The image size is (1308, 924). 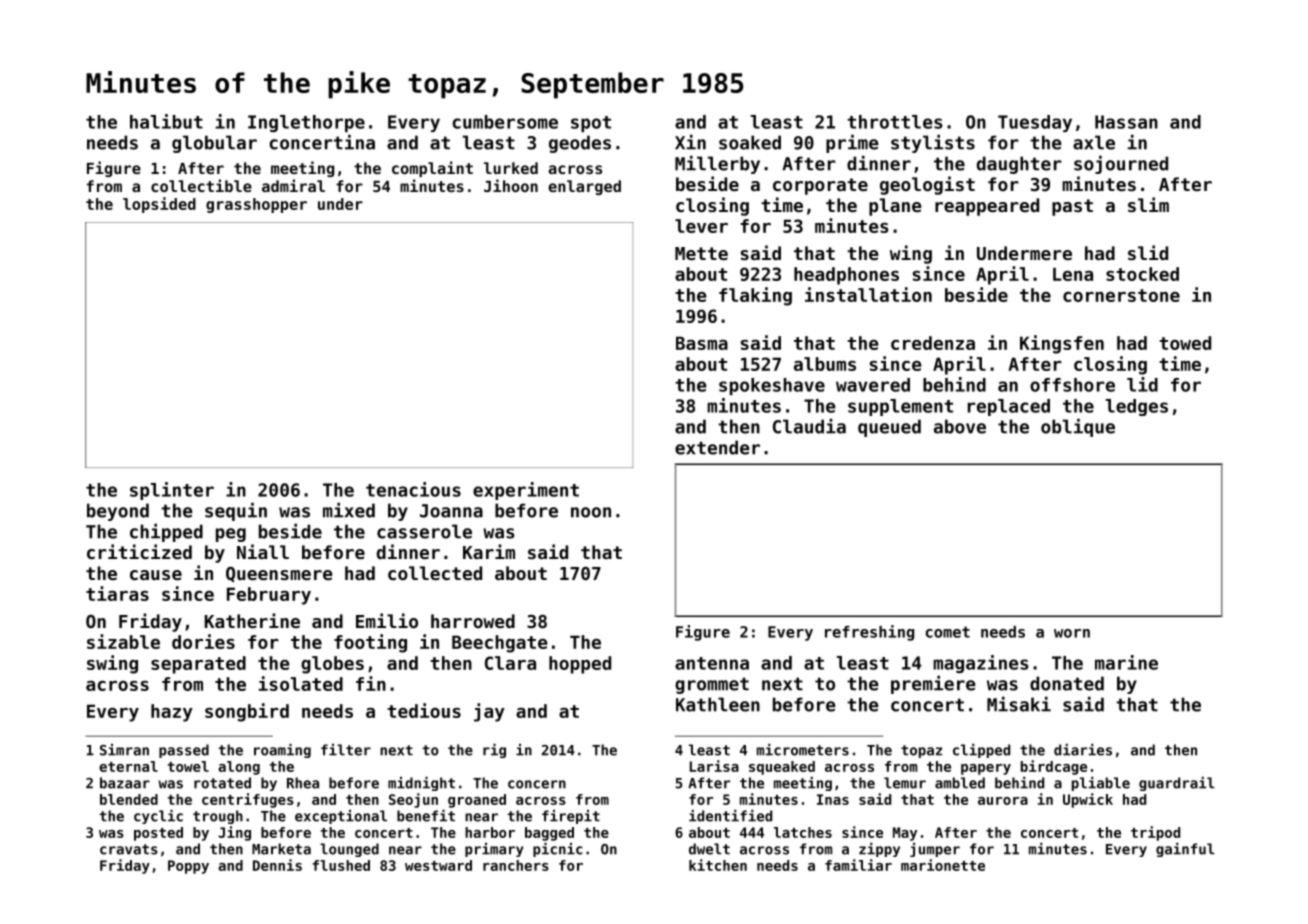 I want to click on Inglethorpe, so click(x=306, y=123).
